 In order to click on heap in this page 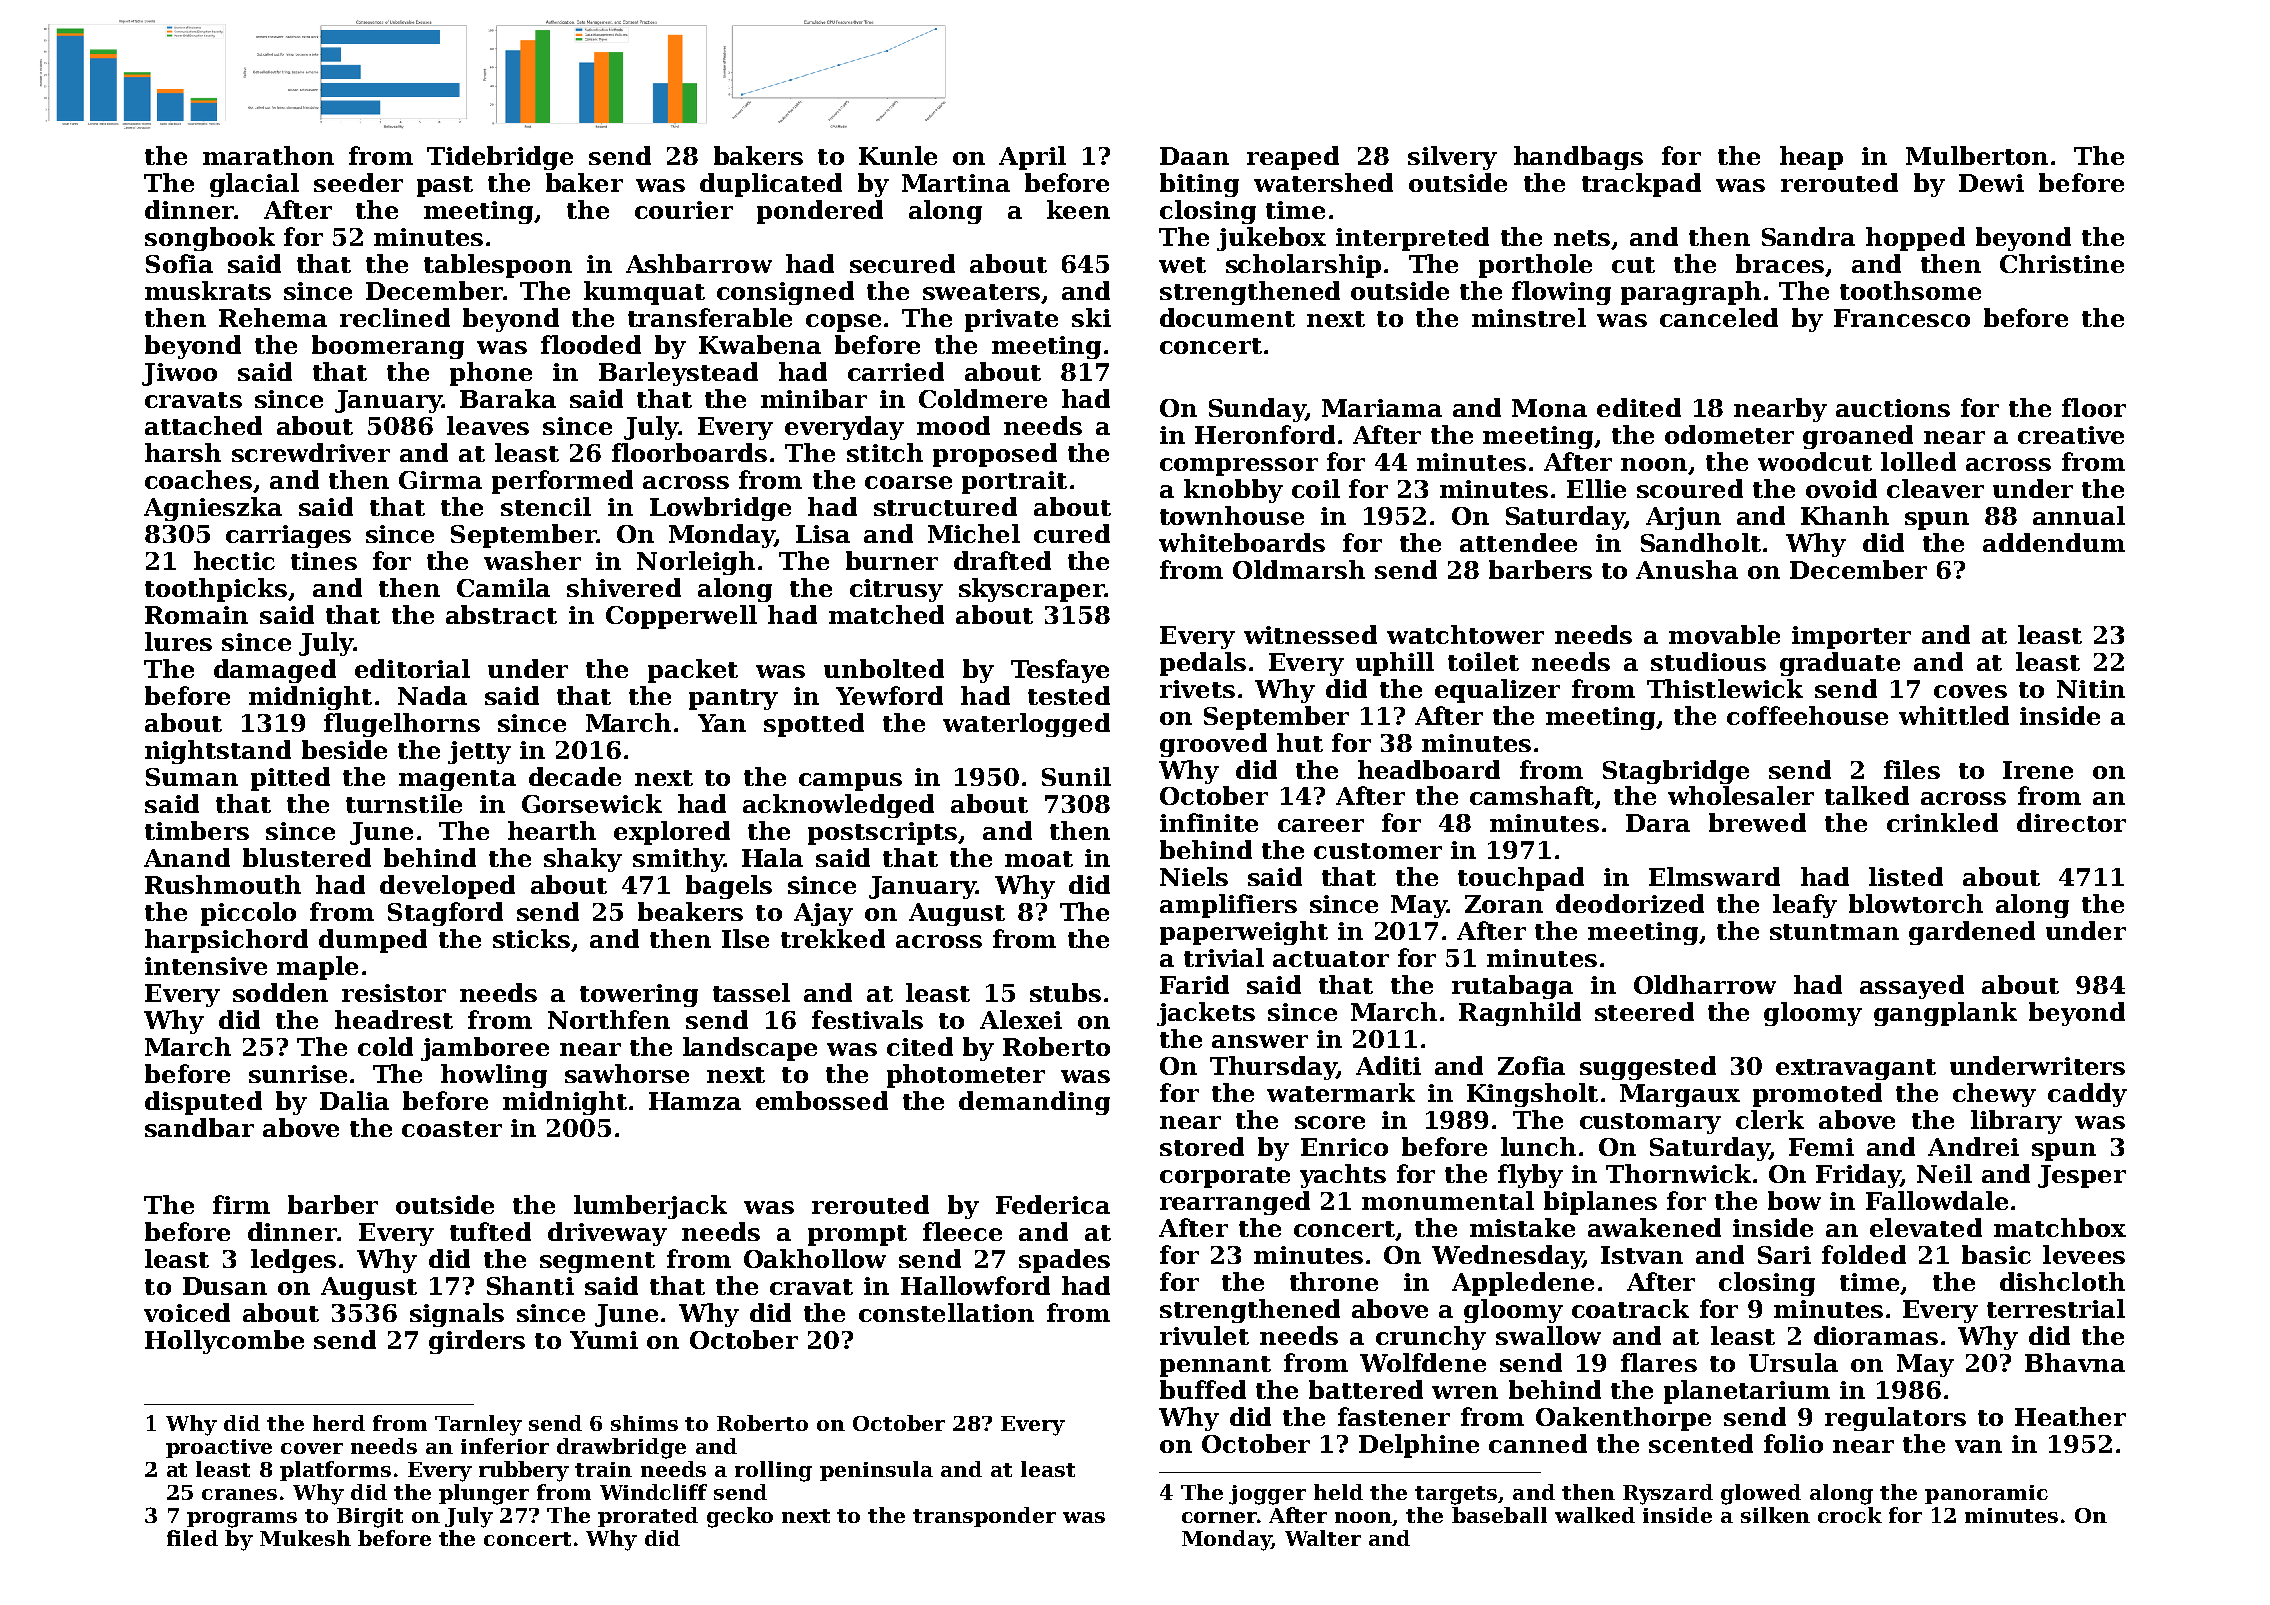, I will do `click(1811, 158)`.
